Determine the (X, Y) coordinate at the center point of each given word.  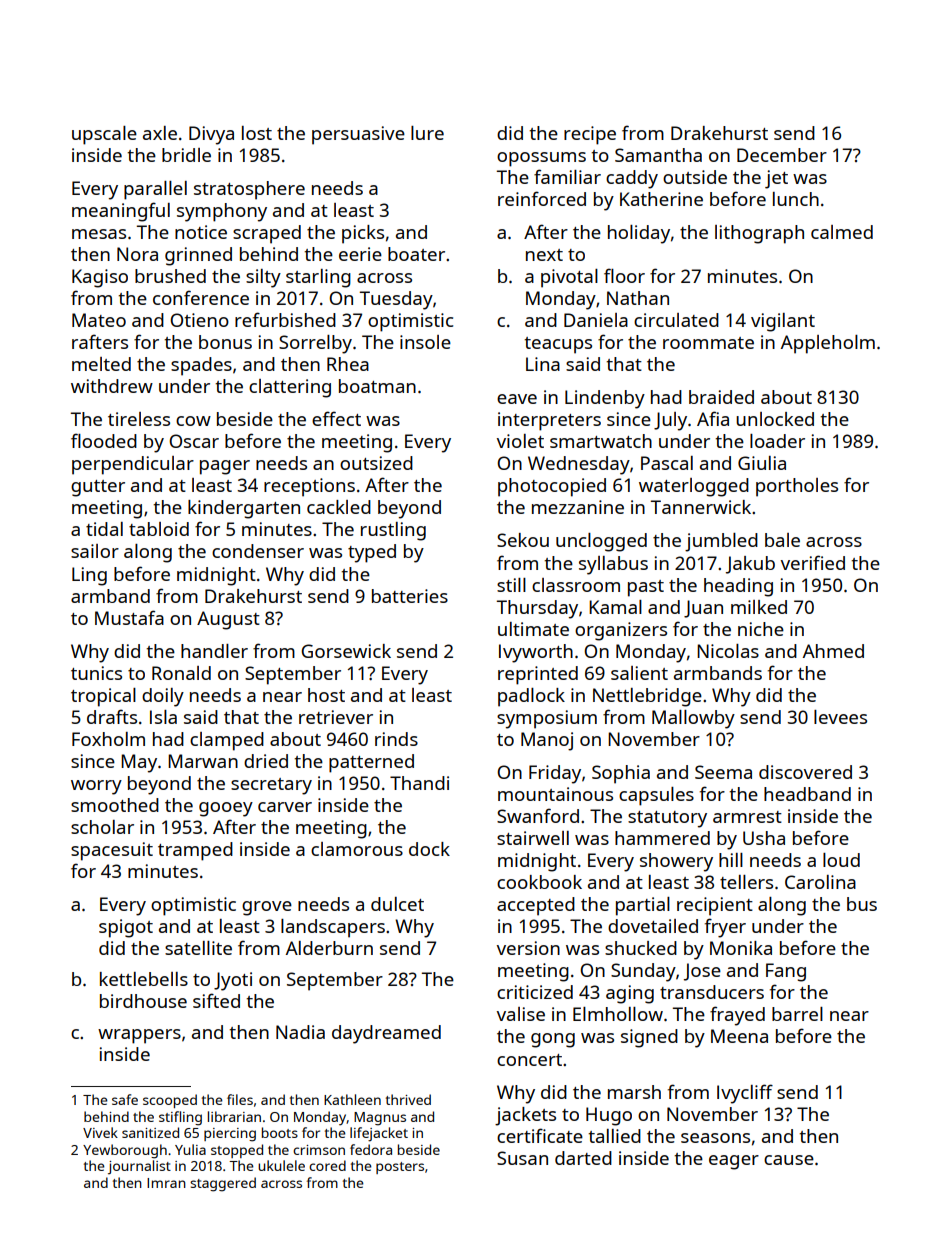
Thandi (419, 783)
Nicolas (728, 651)
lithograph (759, 234)
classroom (576, 585)
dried (266, 761)
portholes (797, 487)
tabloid (159, 529)
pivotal (569, 278)
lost (257, 133)
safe (125, 1099)
